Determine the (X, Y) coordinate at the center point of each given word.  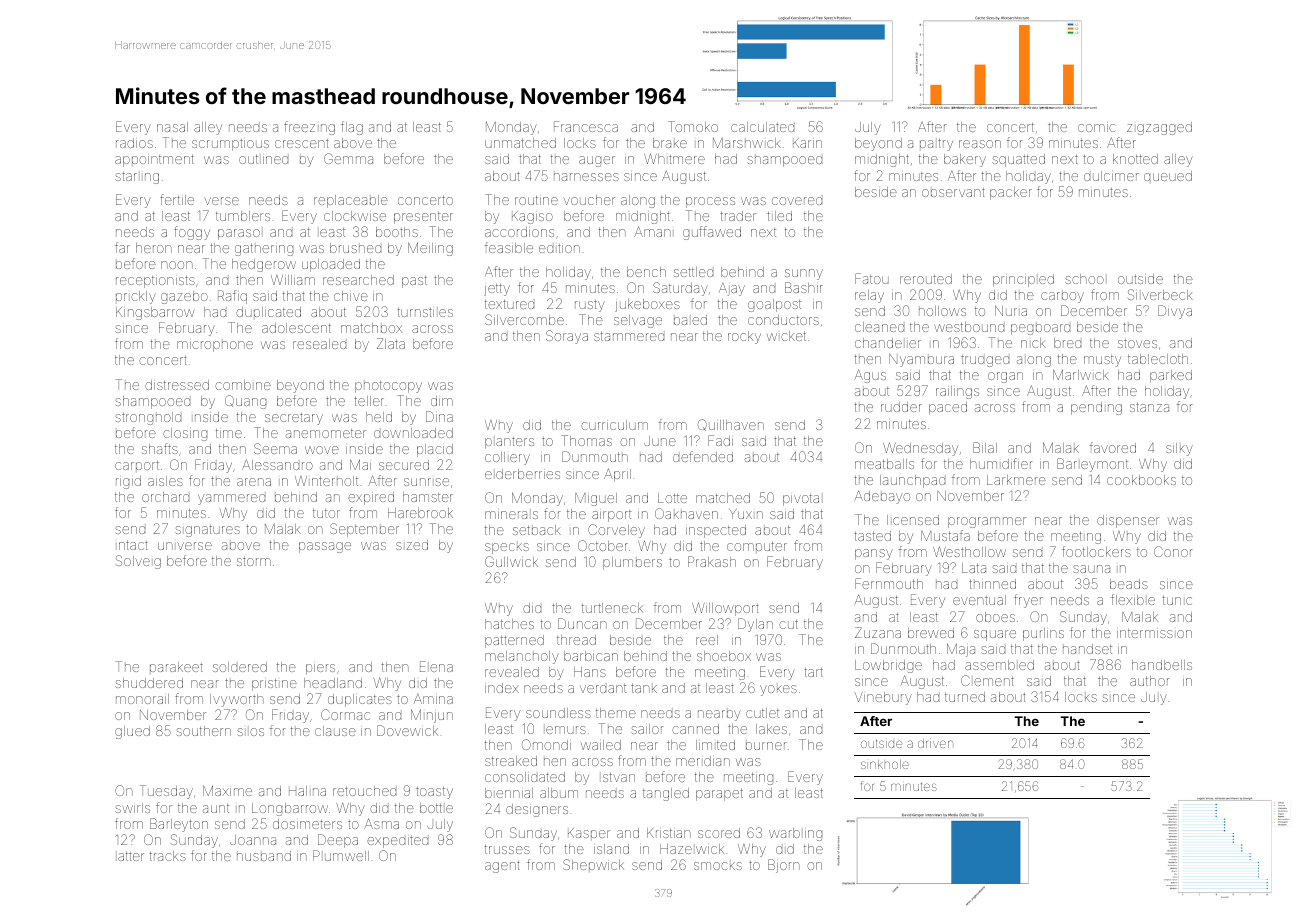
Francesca (586, 126)
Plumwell (341, 855)
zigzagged (1159, 128)
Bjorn (784, 866)
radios (134, 143)
